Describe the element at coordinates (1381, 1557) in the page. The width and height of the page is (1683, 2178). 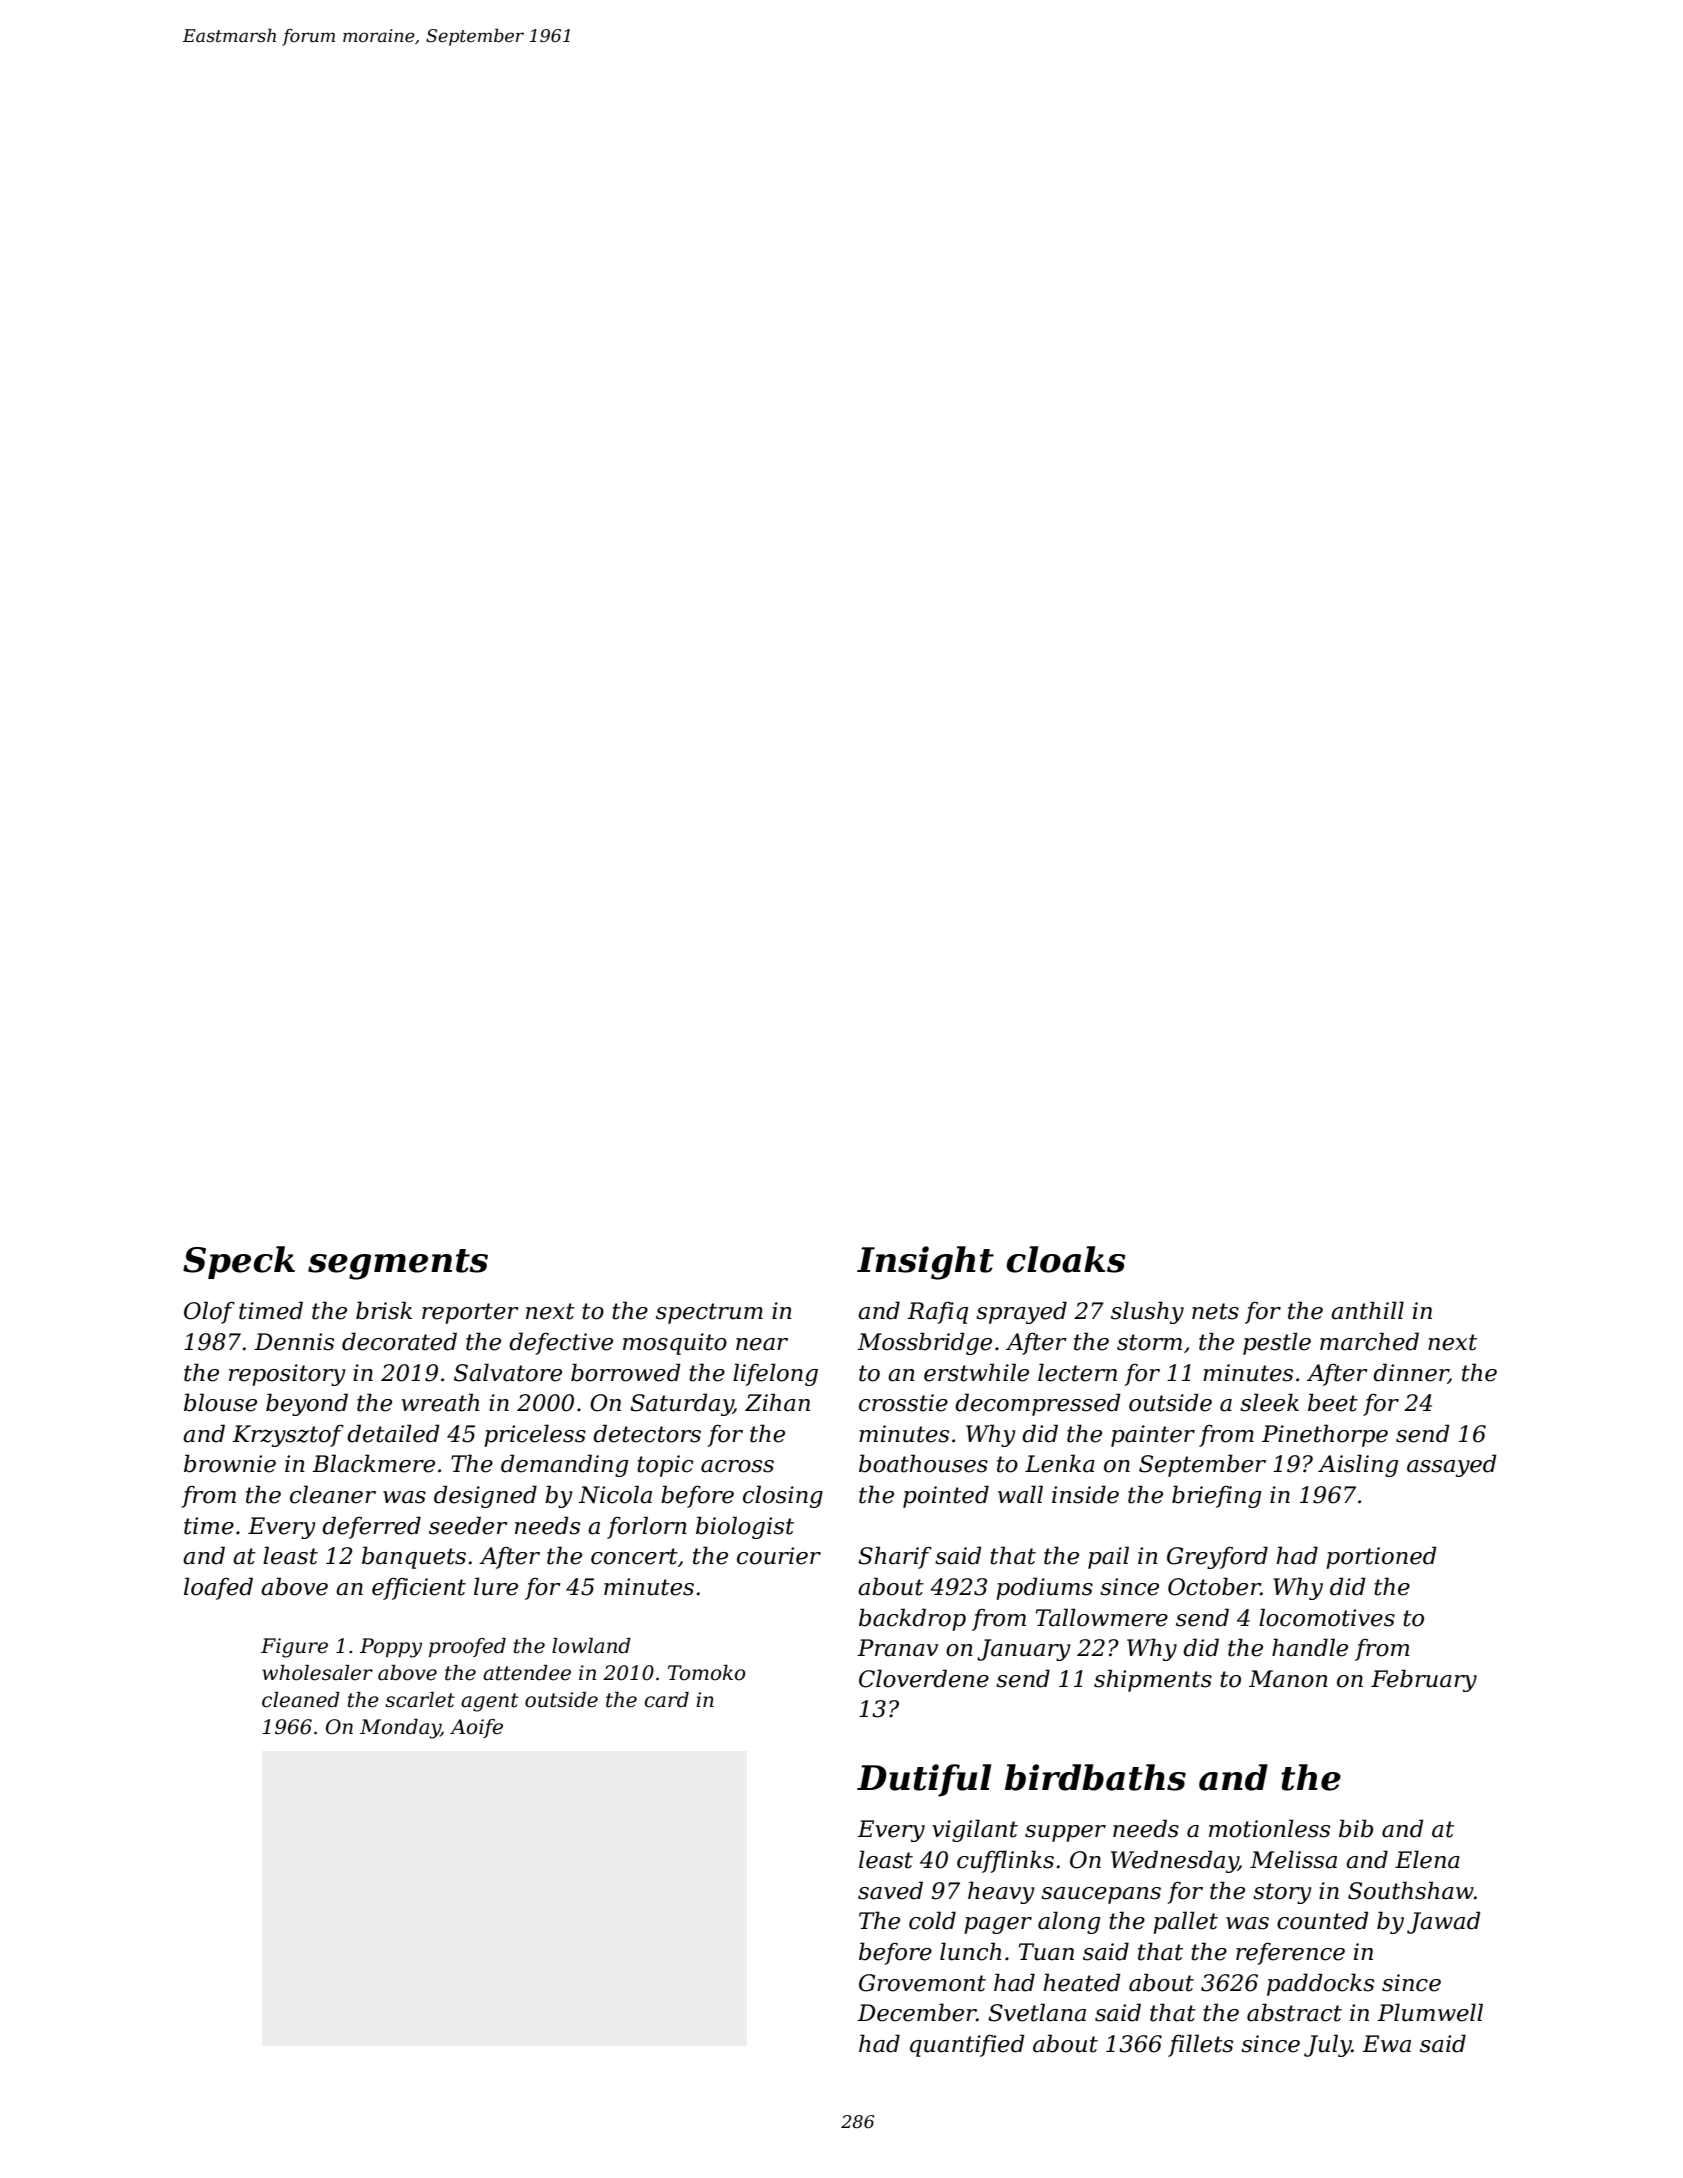
I see `portioned` at that location.
